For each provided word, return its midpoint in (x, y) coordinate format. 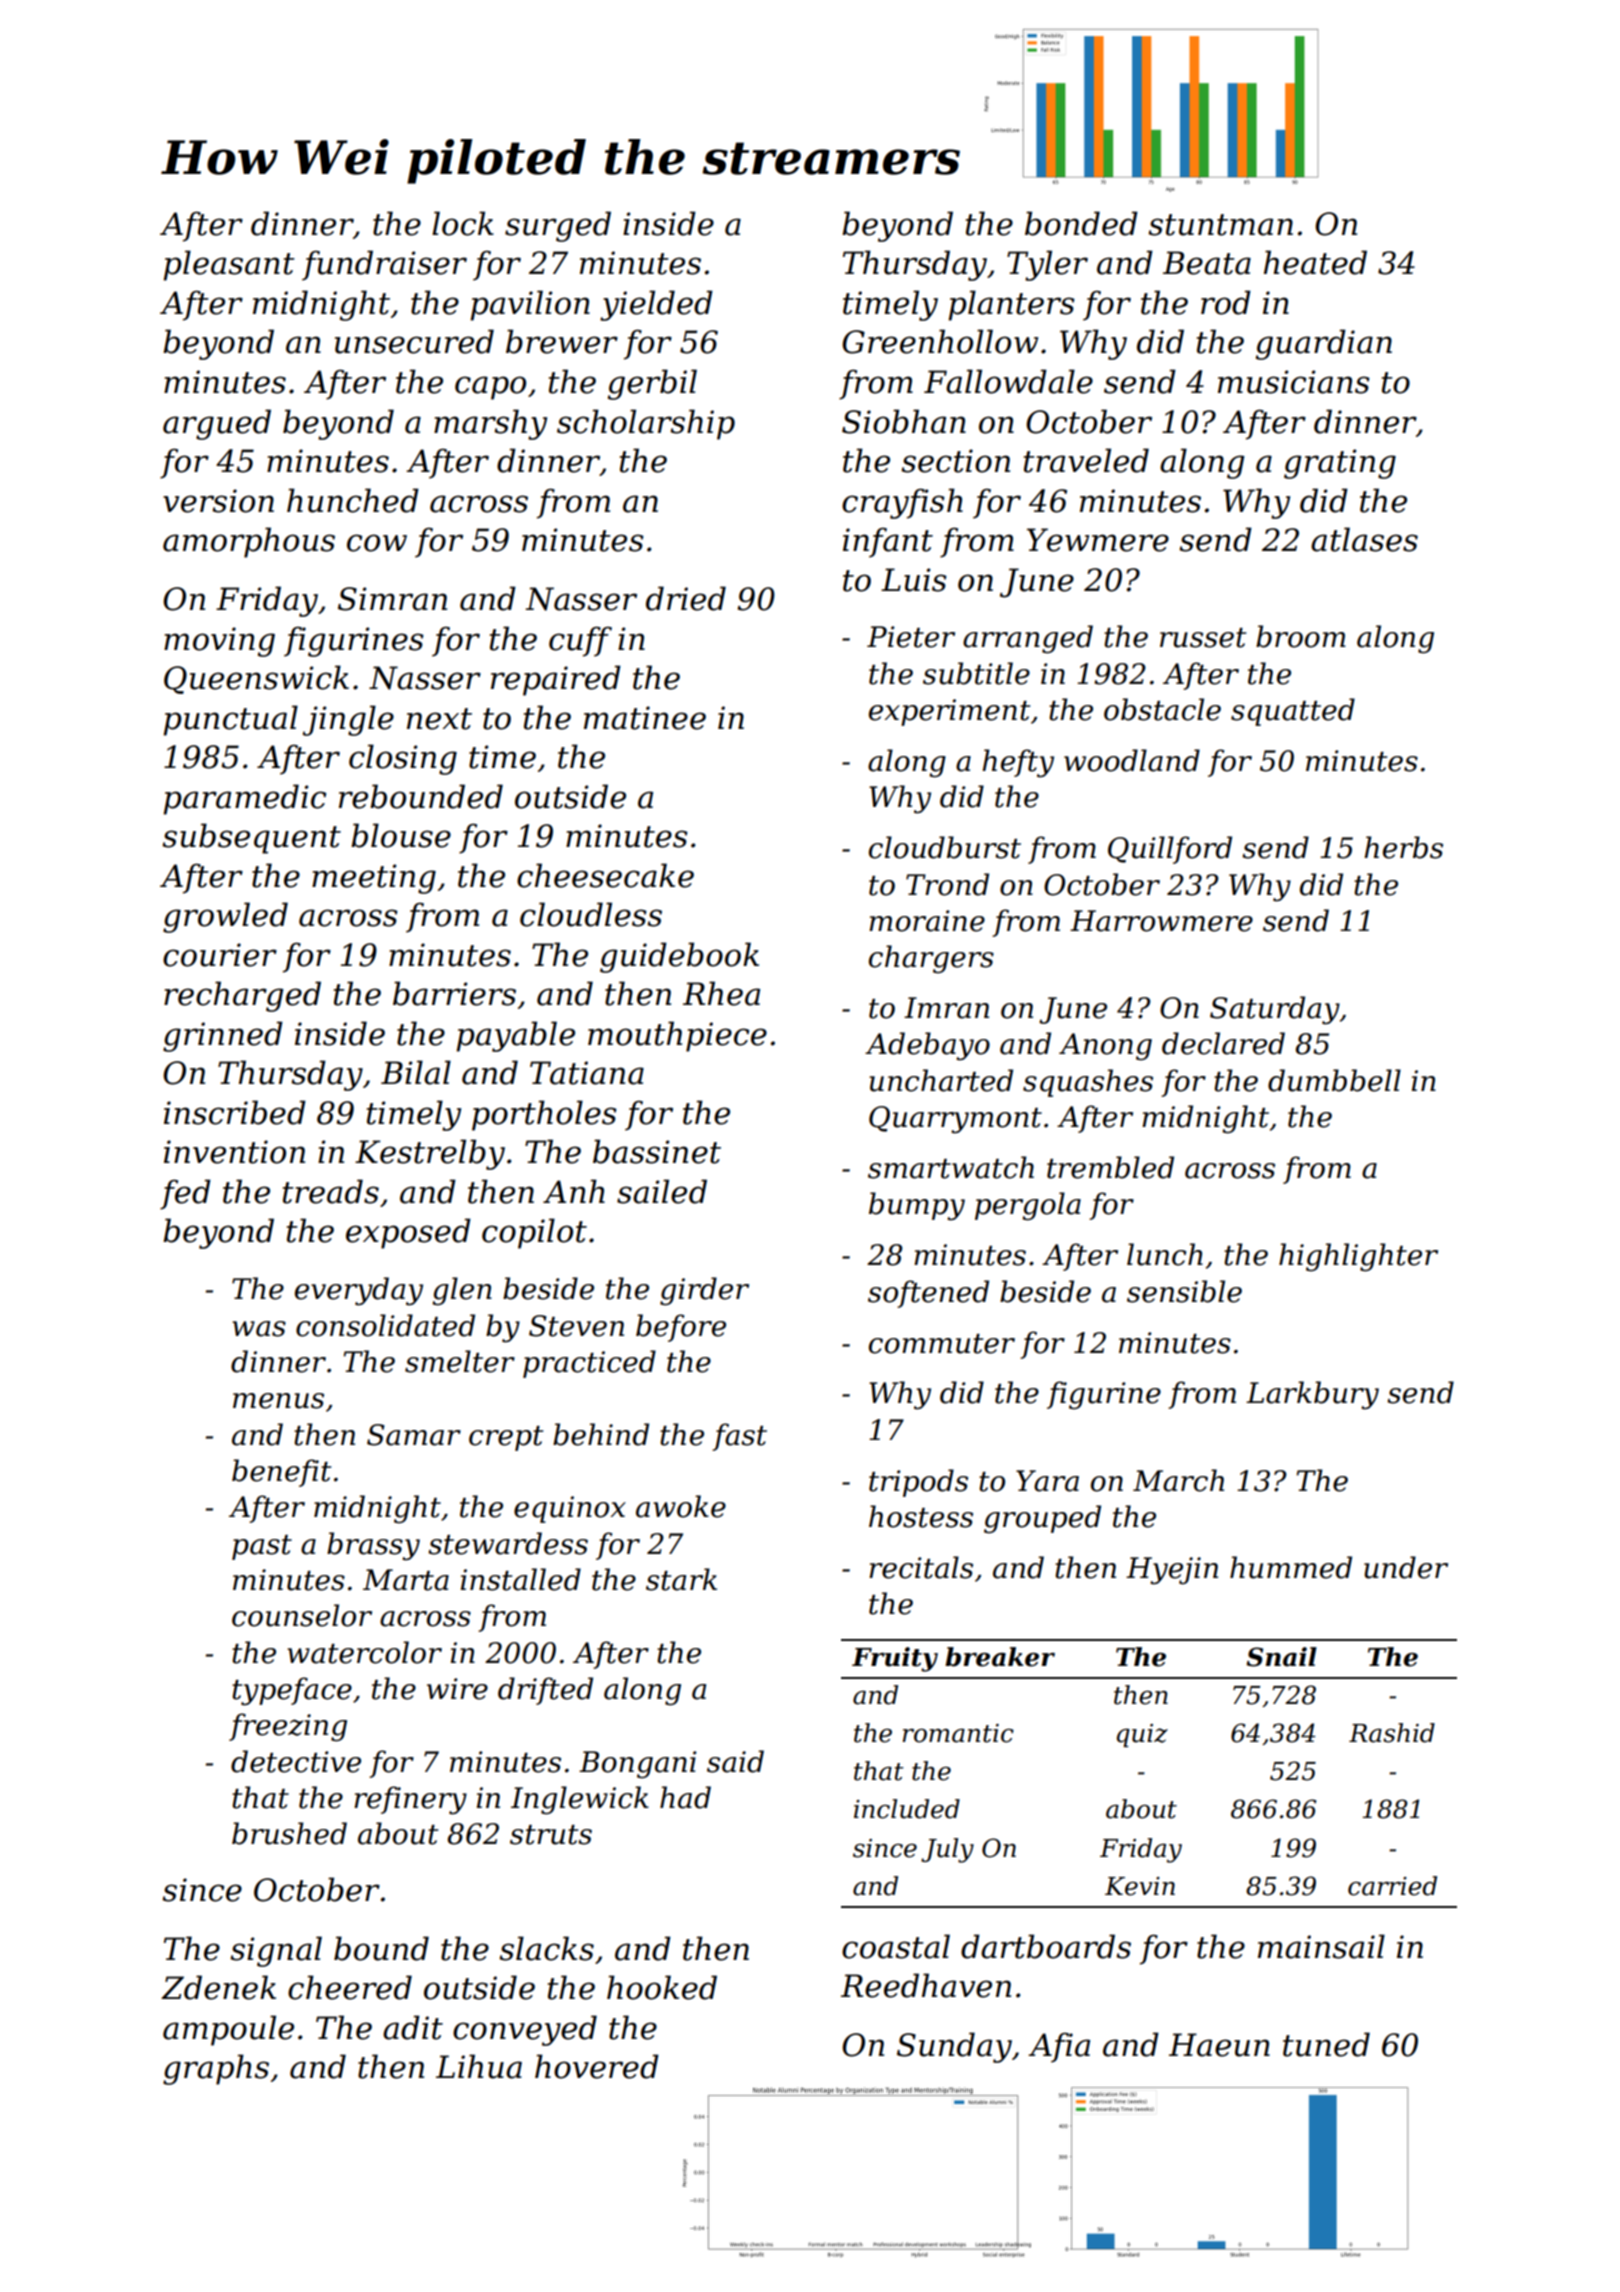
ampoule (228, 2030)
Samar (414, 1435)
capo (490, 388)
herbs (1403, 847)
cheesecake (605, 875)
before (681, 1328)
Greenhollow (940, 341)
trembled (1110, 1167)
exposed (408, 1233)
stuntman (1220, 225)
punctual (230, 720)
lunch (1165, 1254)
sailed (662, 1191)
